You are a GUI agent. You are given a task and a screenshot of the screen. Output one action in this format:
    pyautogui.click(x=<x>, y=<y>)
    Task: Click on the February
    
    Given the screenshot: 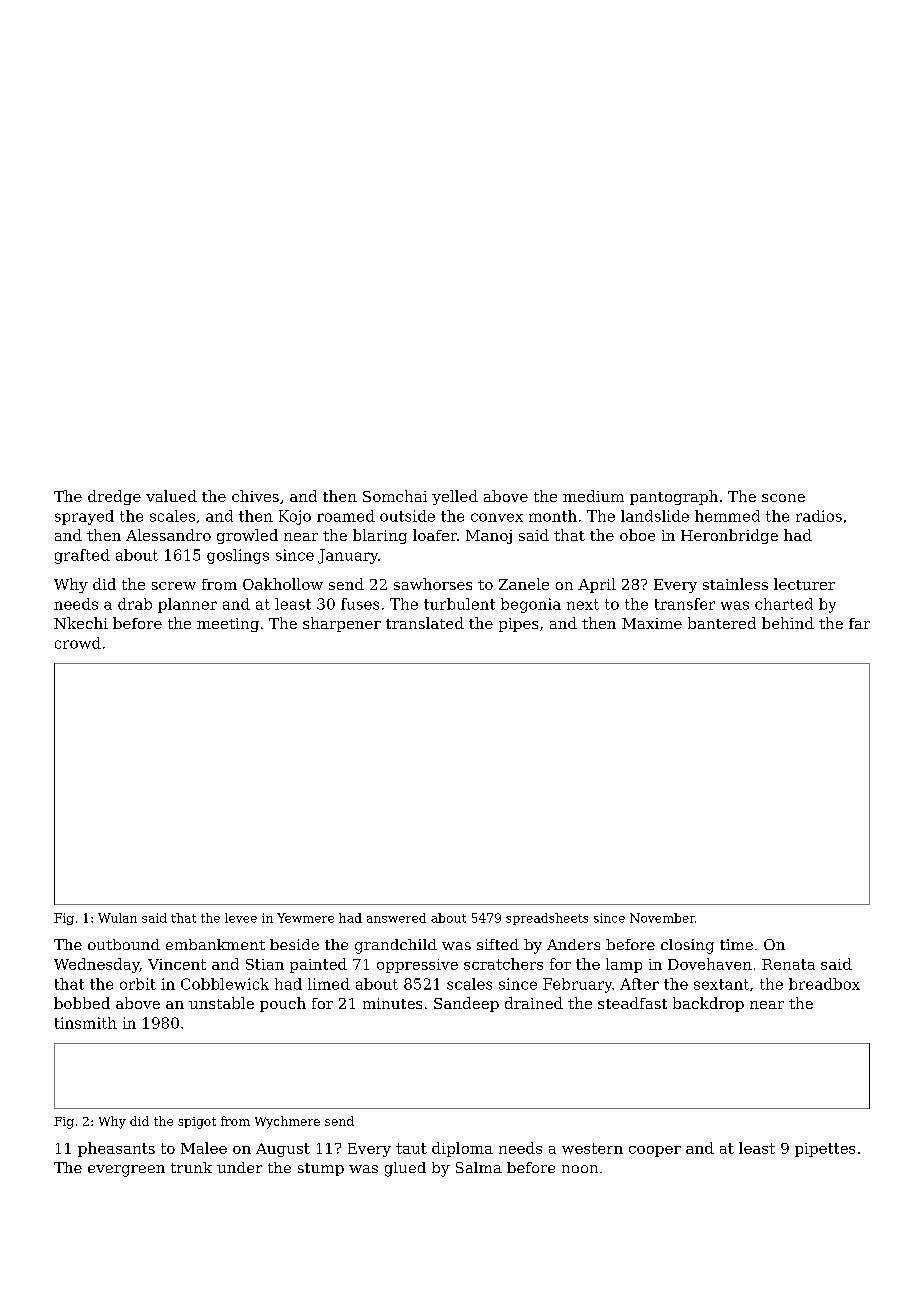 What is the action you would take?
    pyautogui.click(x=577, y=985)
